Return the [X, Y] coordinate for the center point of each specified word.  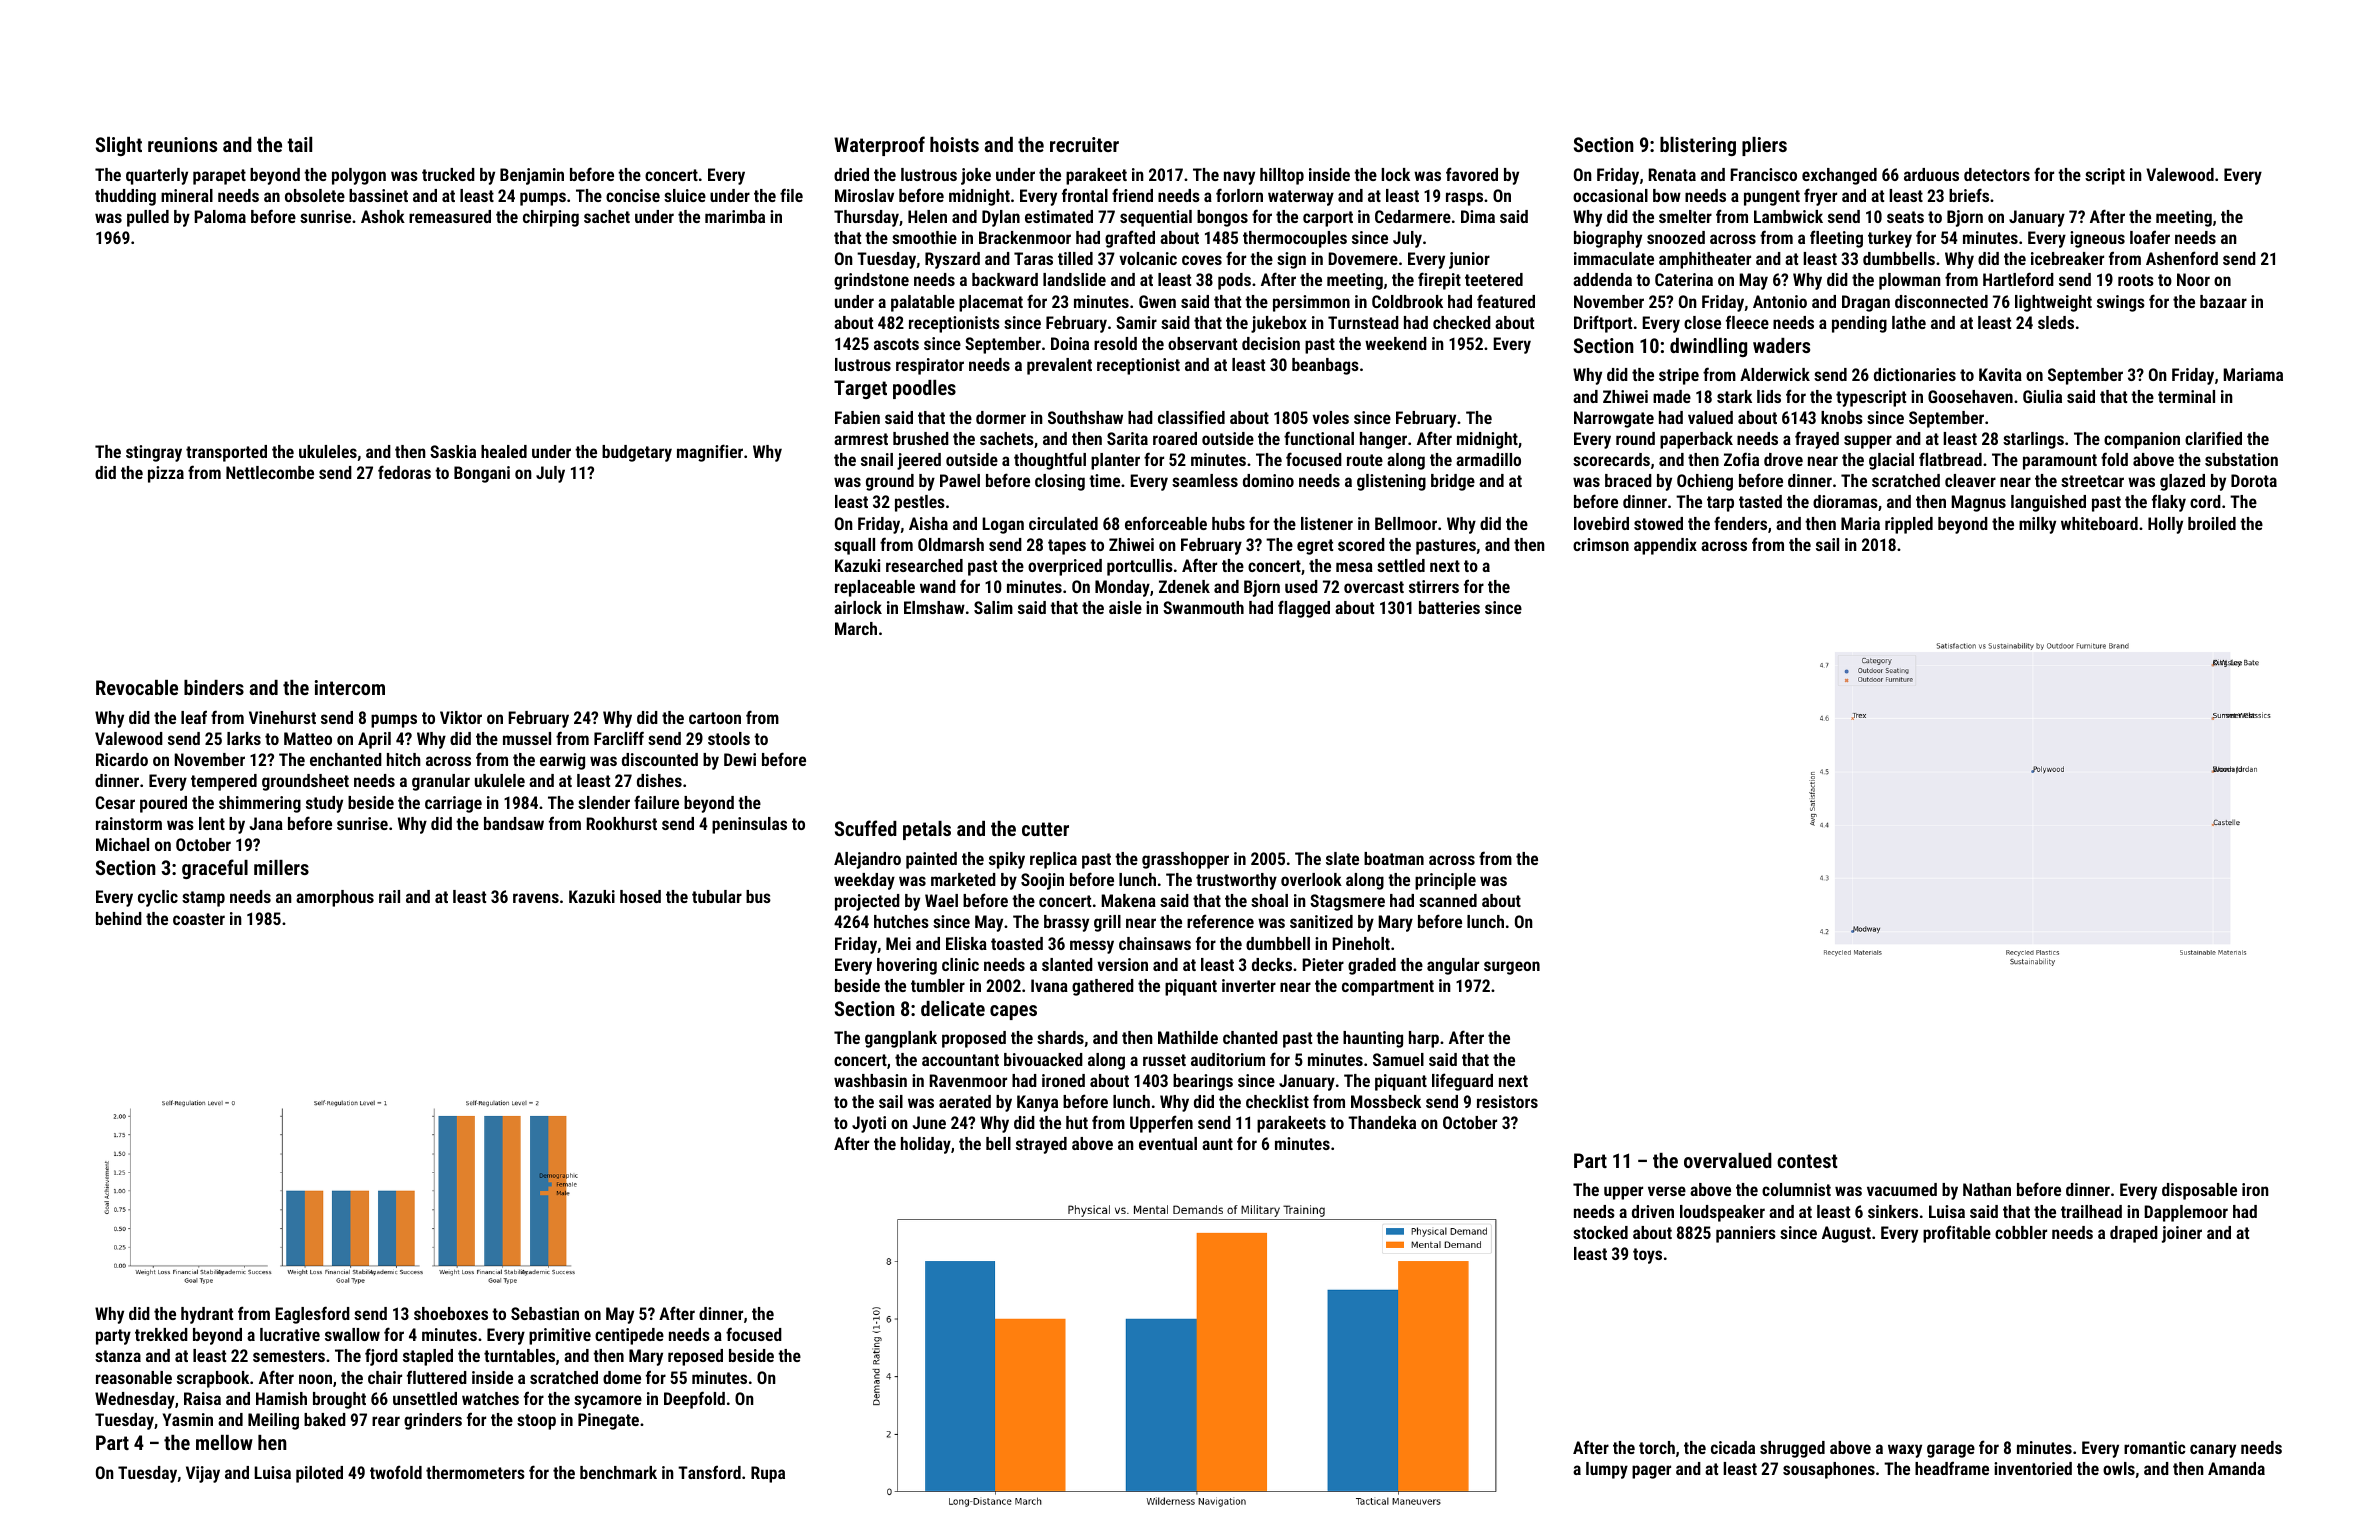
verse [1667, 1191]
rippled [1909, 525]
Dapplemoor [2186, 1213]
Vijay [203, 1474]
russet [1164, 1060]
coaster [199, 919]
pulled [148, 218]
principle [1445, 881]
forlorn [1239, 195]
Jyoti [869, 1124]
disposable [2199, 1191]
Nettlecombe [270, 472]
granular [441, 782]
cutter [1045, 829]
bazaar [2223, 301]
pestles [920, 503]
